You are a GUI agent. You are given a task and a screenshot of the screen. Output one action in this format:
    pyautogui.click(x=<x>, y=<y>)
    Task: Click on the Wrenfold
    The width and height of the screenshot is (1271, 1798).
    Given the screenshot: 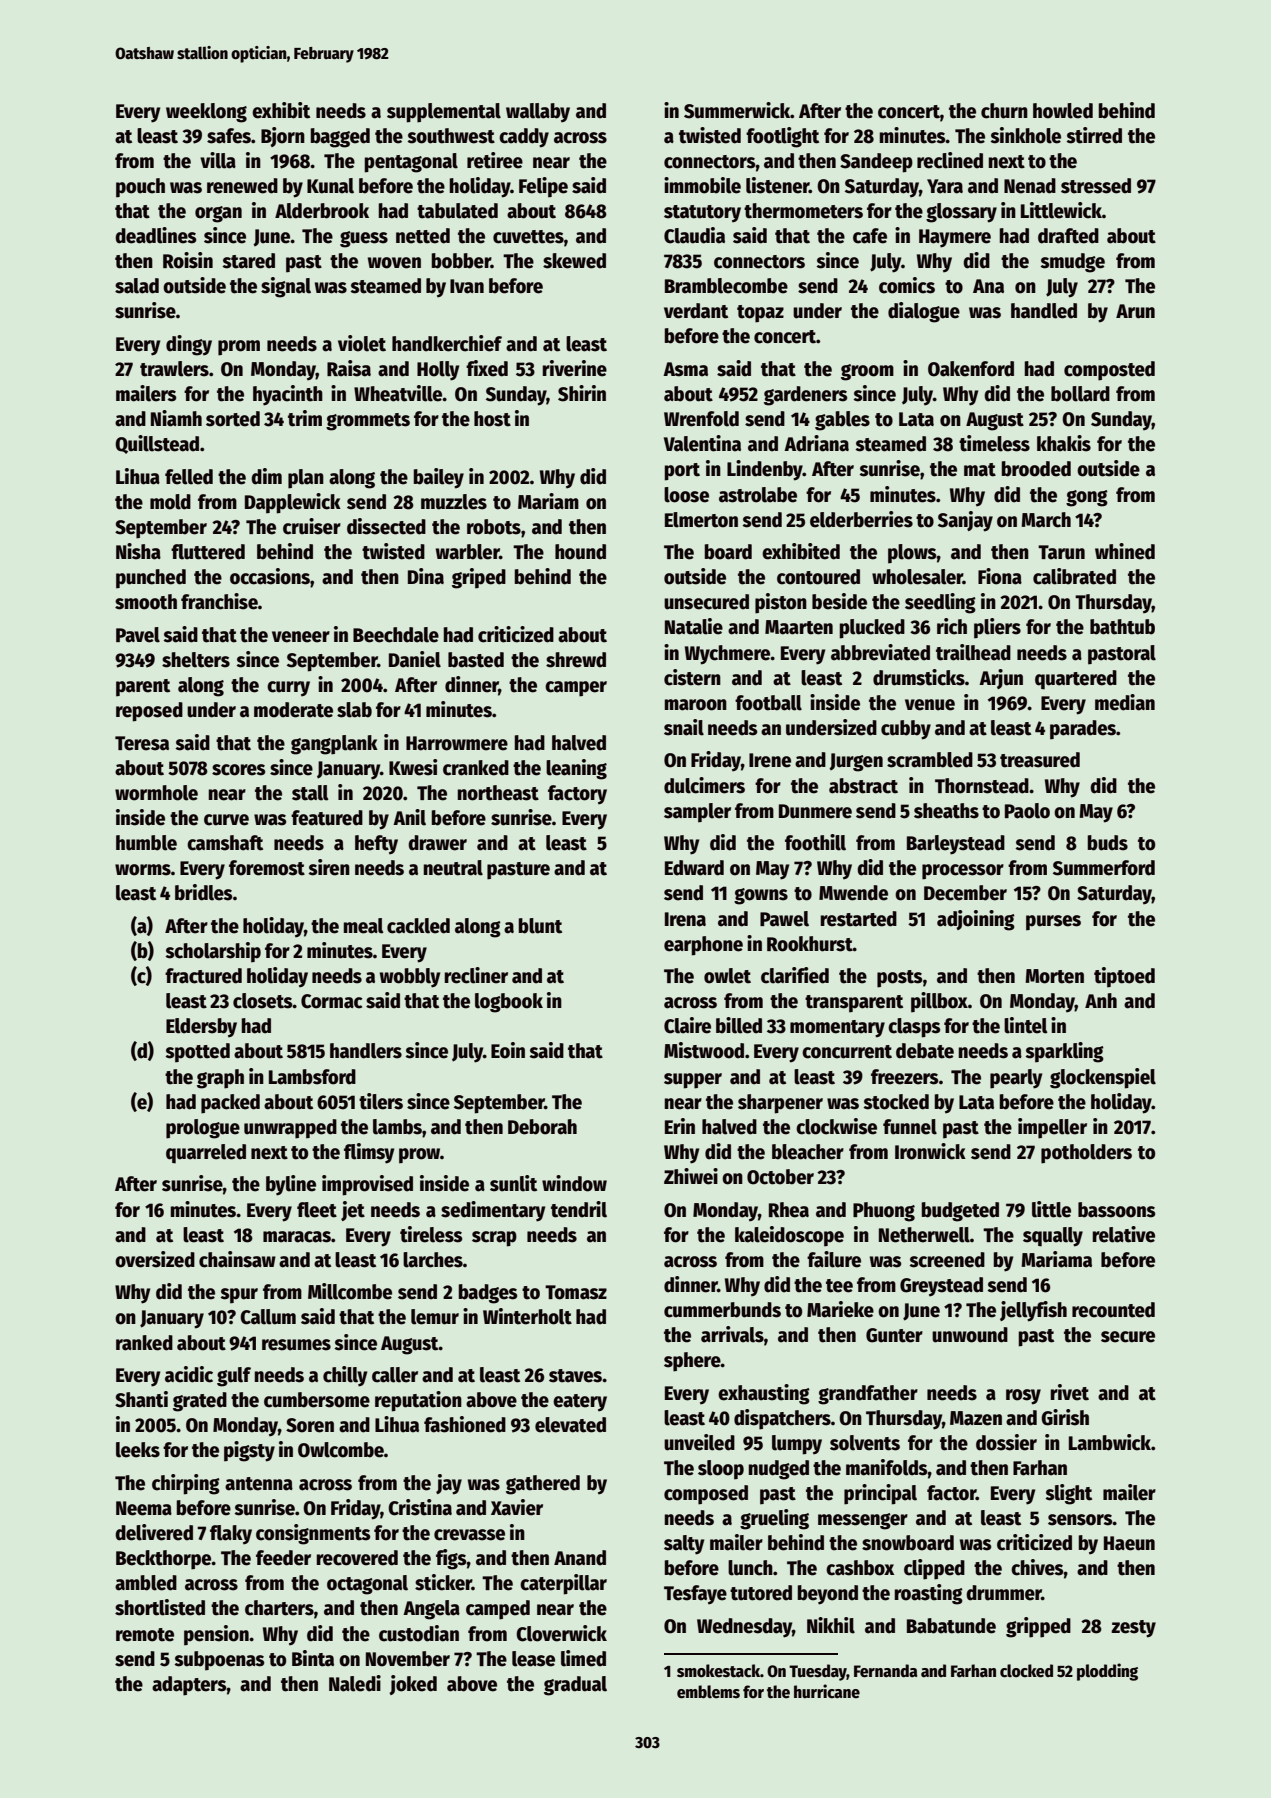 What is the action you would take?
    pyautogui.click(x=701, y=419)
